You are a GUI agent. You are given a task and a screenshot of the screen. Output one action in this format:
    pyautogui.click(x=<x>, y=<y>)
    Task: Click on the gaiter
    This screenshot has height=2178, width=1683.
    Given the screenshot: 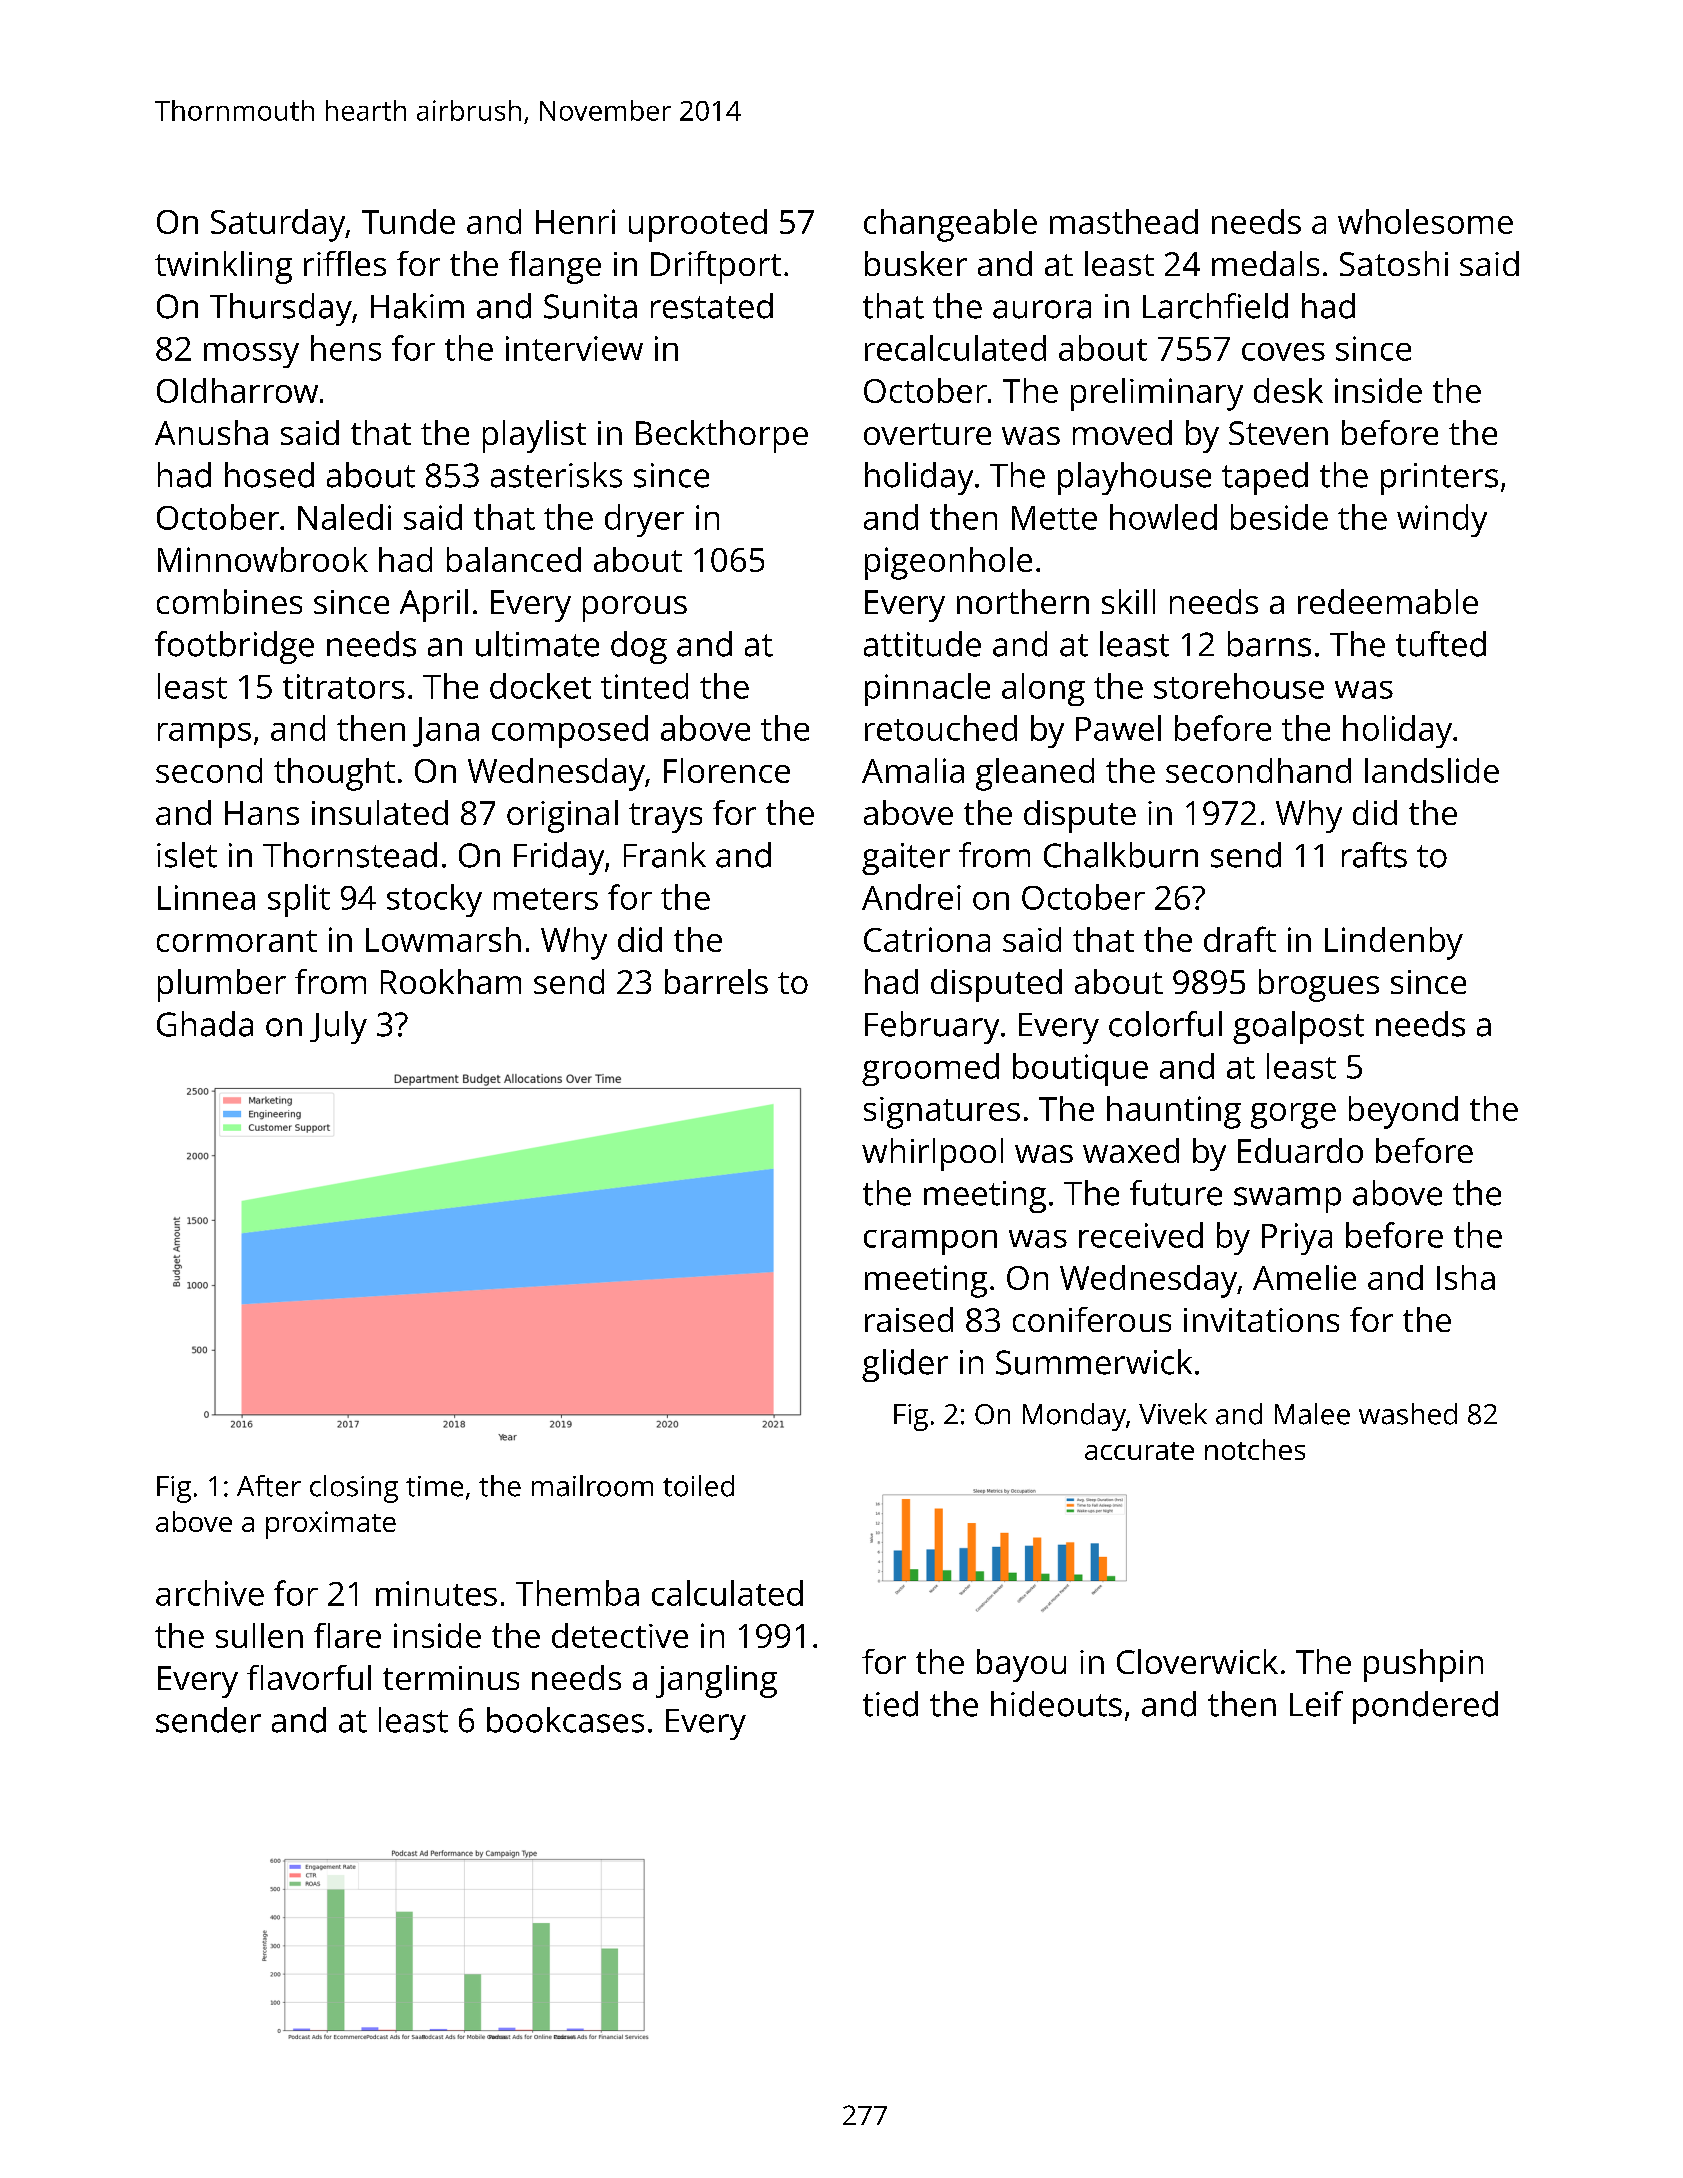 What is the action you would take?
    pyautogui.click(x=906, y=859)
